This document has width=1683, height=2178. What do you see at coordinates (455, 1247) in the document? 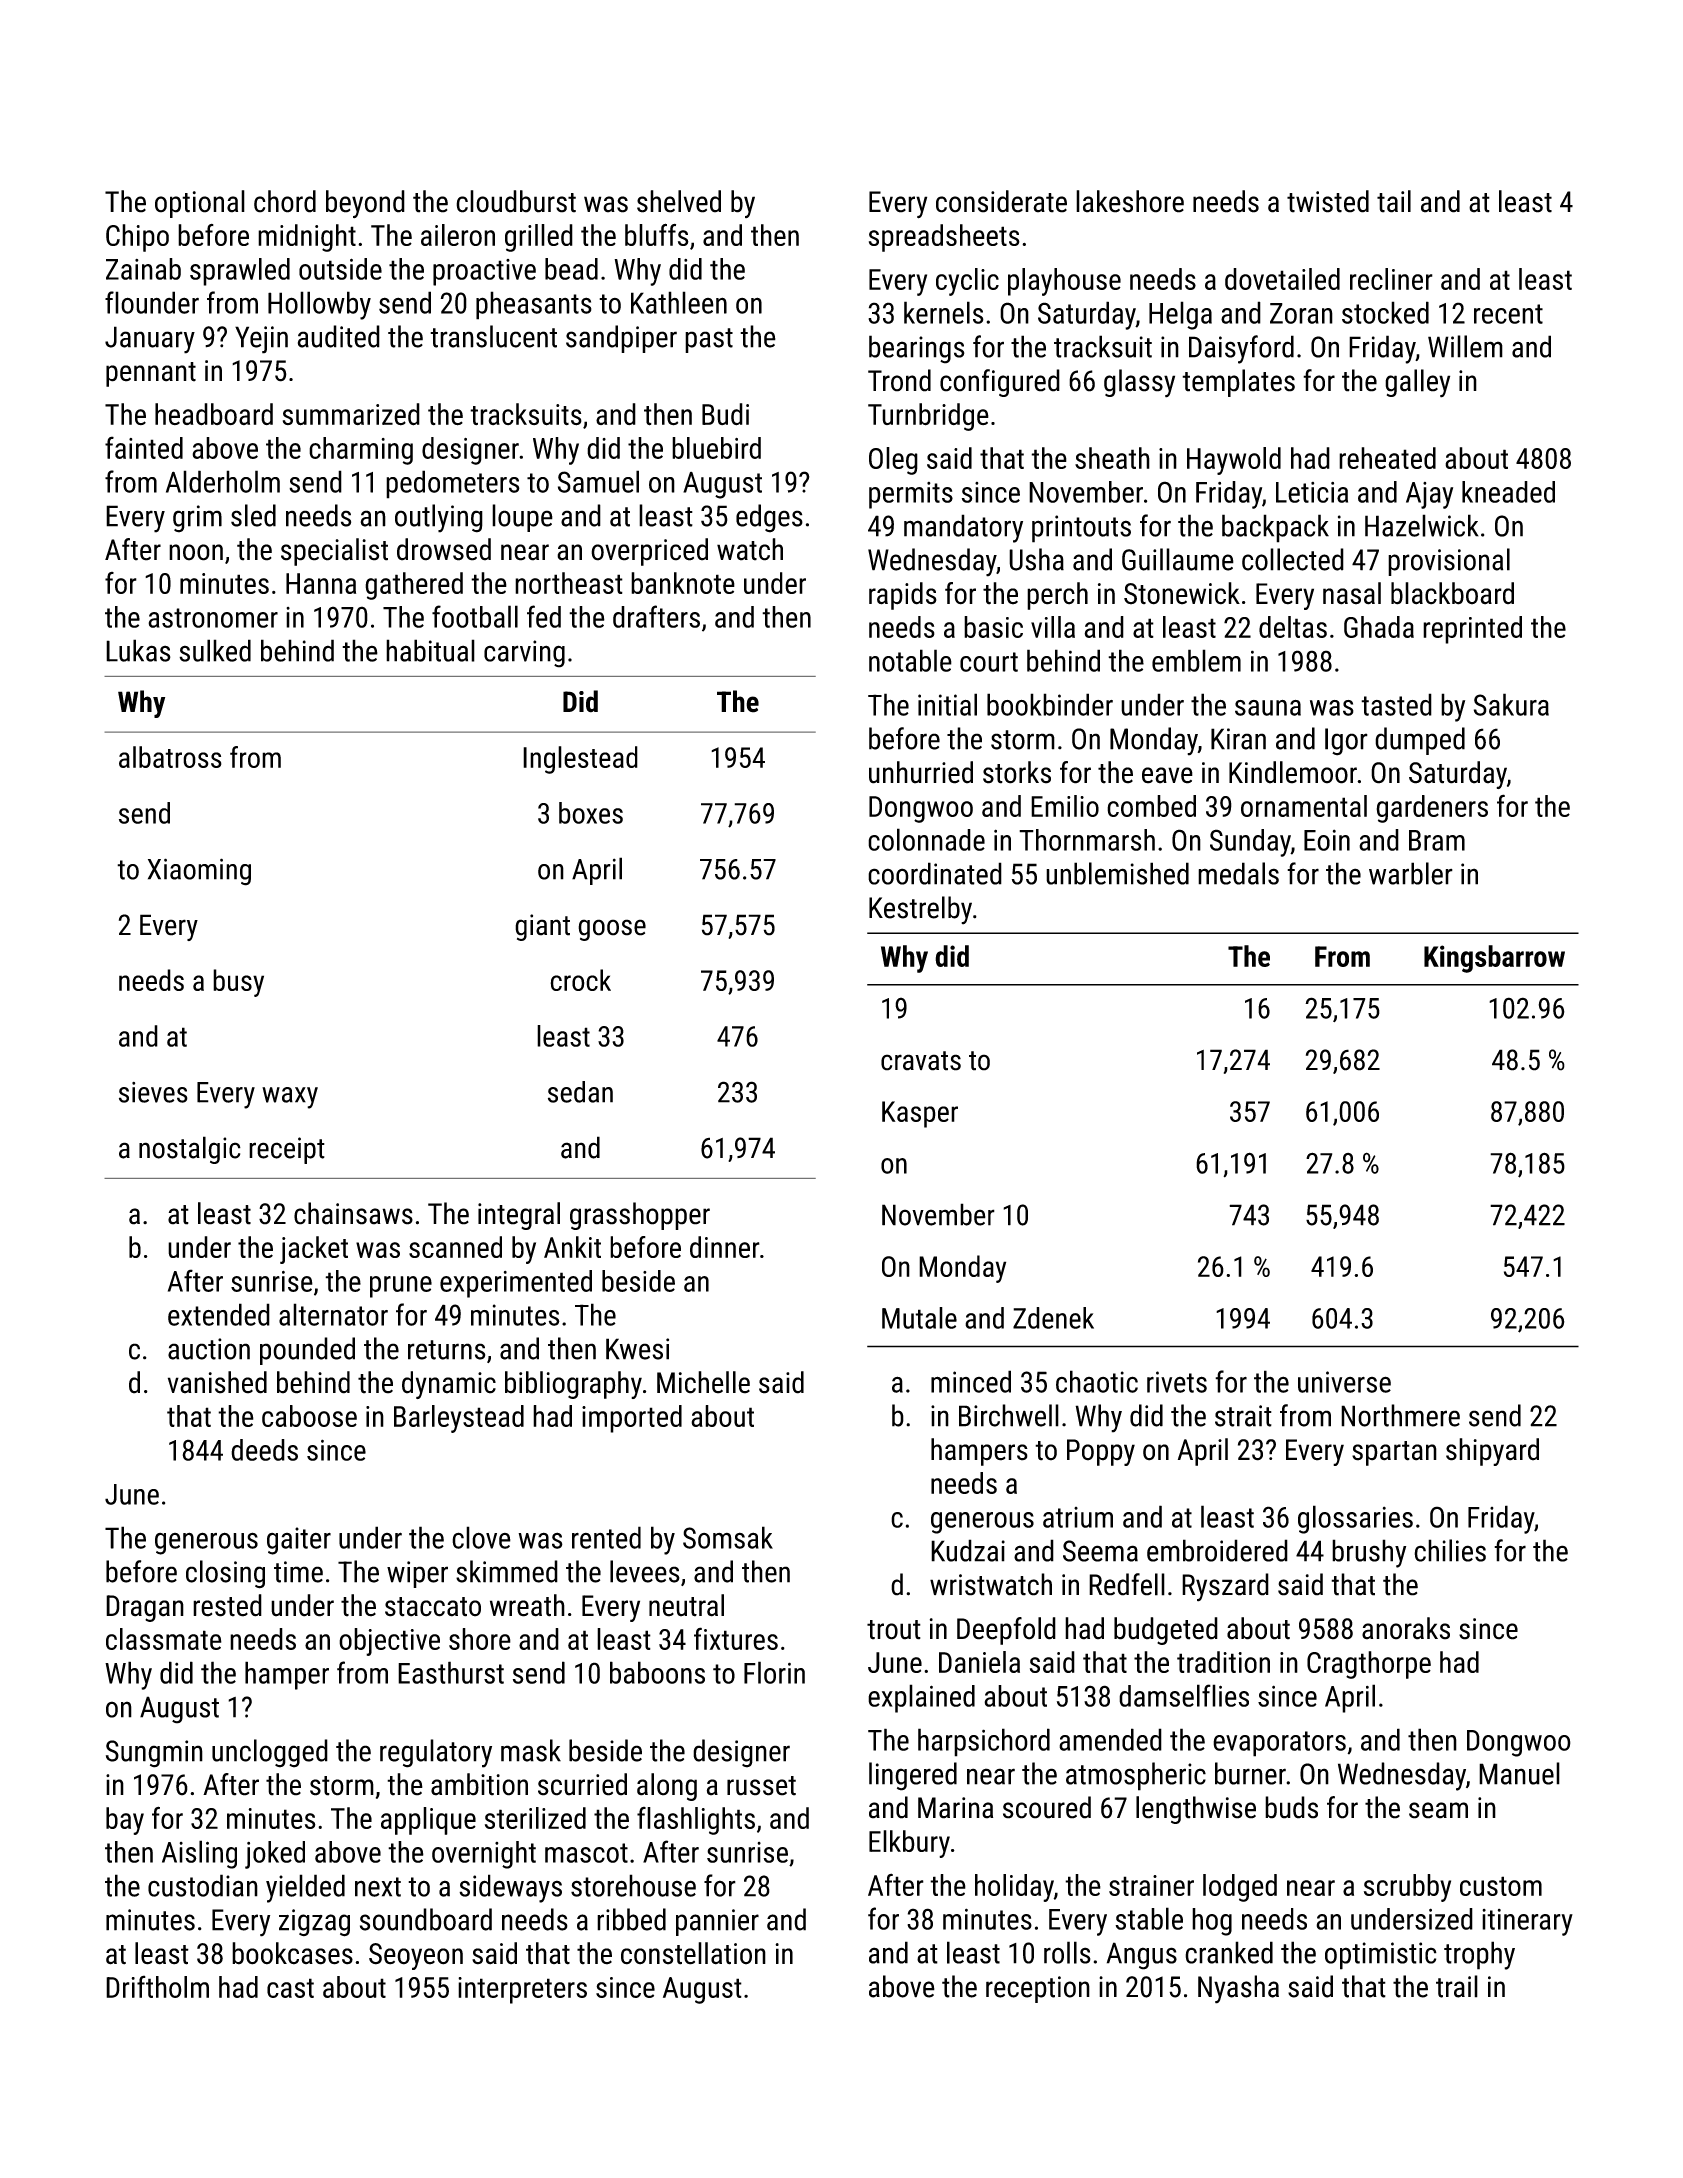
I see `scanned` at bounding box center [455, 1247].
